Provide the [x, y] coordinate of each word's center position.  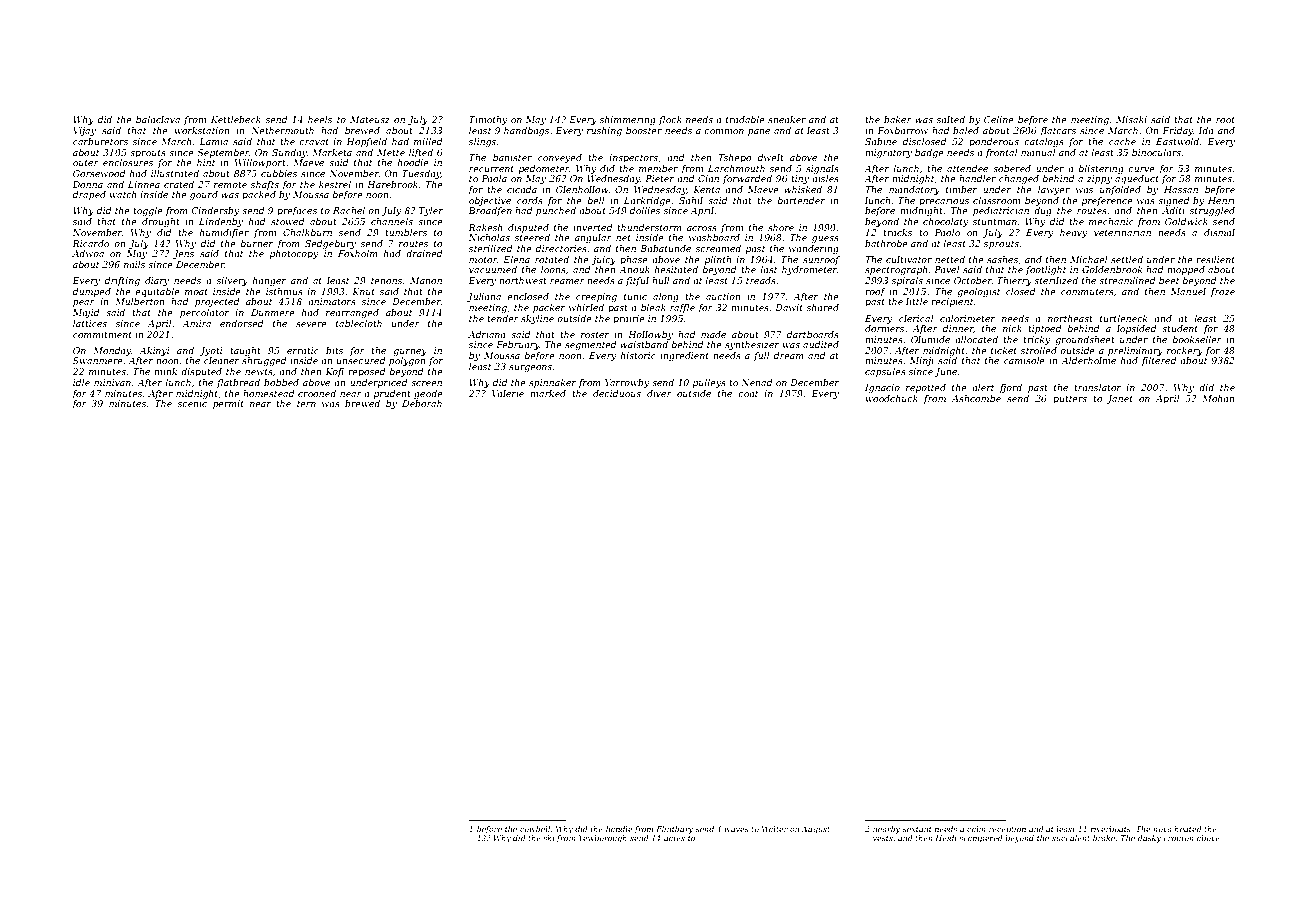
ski [549, 838]
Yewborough [603, 839]
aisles [825, 178]
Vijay [84, 131]
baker [898, 119]
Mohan [1218, 398]
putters [1070, 400]
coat [748, 394]
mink [165, 371]
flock [670, 120]
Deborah [422, 403]
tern [306, 404]
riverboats [1111, 829]
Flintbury [674, 830]
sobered [1012, 168]
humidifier [224, 233]
